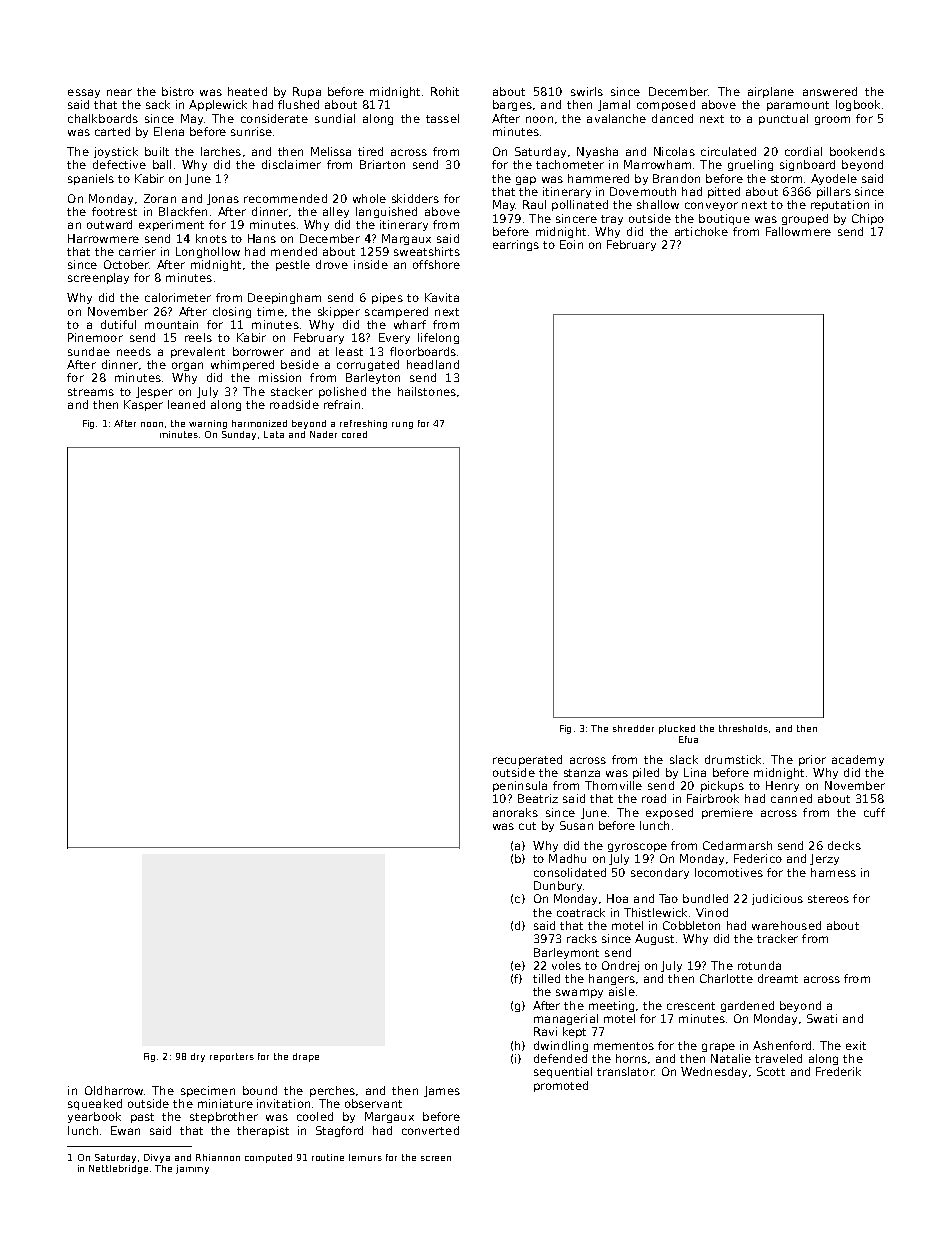 This screenshot has width=952, height=1233. Describe the element at coordinates (515, 812) in the screenshot. I see `anoraks` at that location.
